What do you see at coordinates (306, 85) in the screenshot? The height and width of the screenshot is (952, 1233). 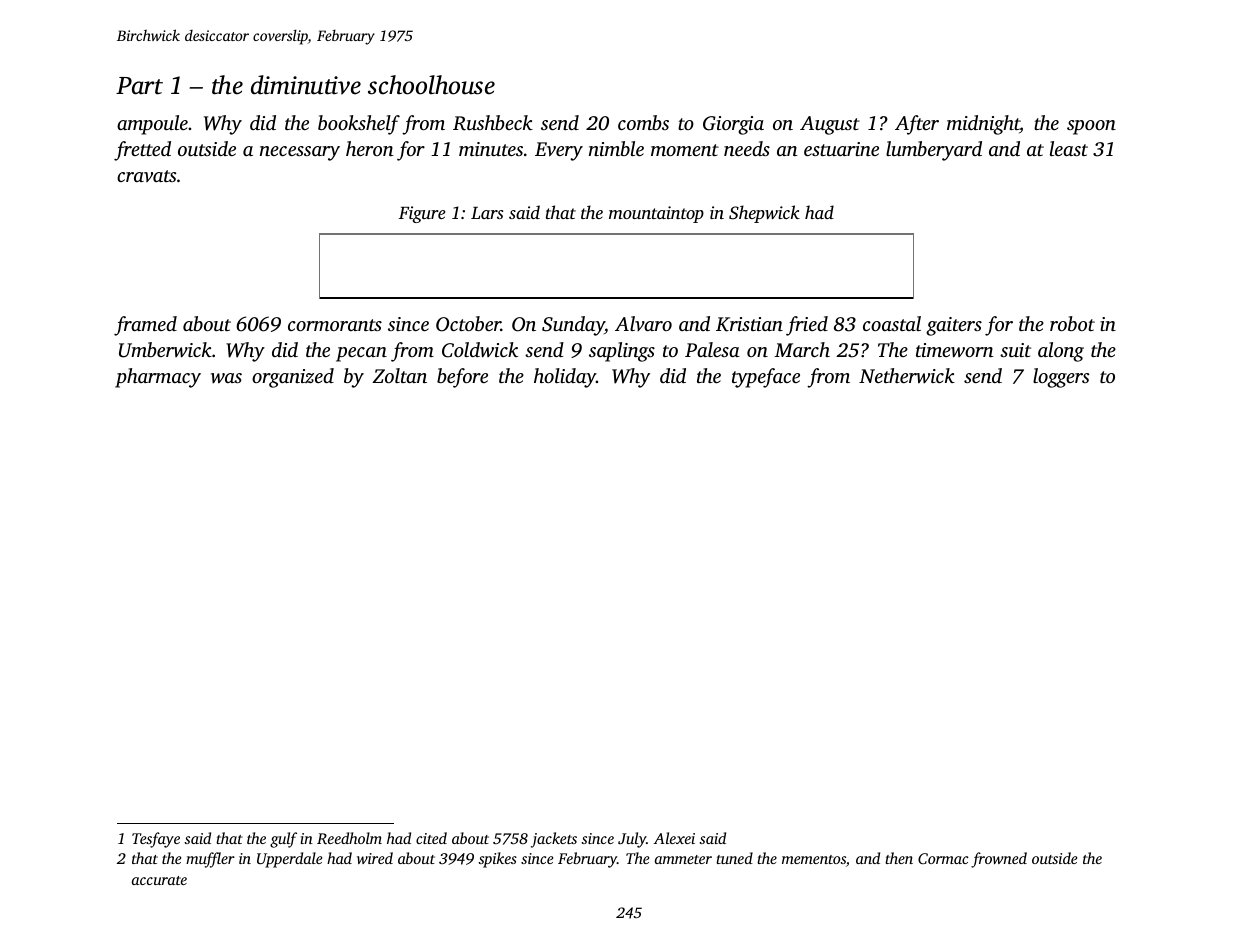 I see `diminutive` at bounding box center [306, 85].
